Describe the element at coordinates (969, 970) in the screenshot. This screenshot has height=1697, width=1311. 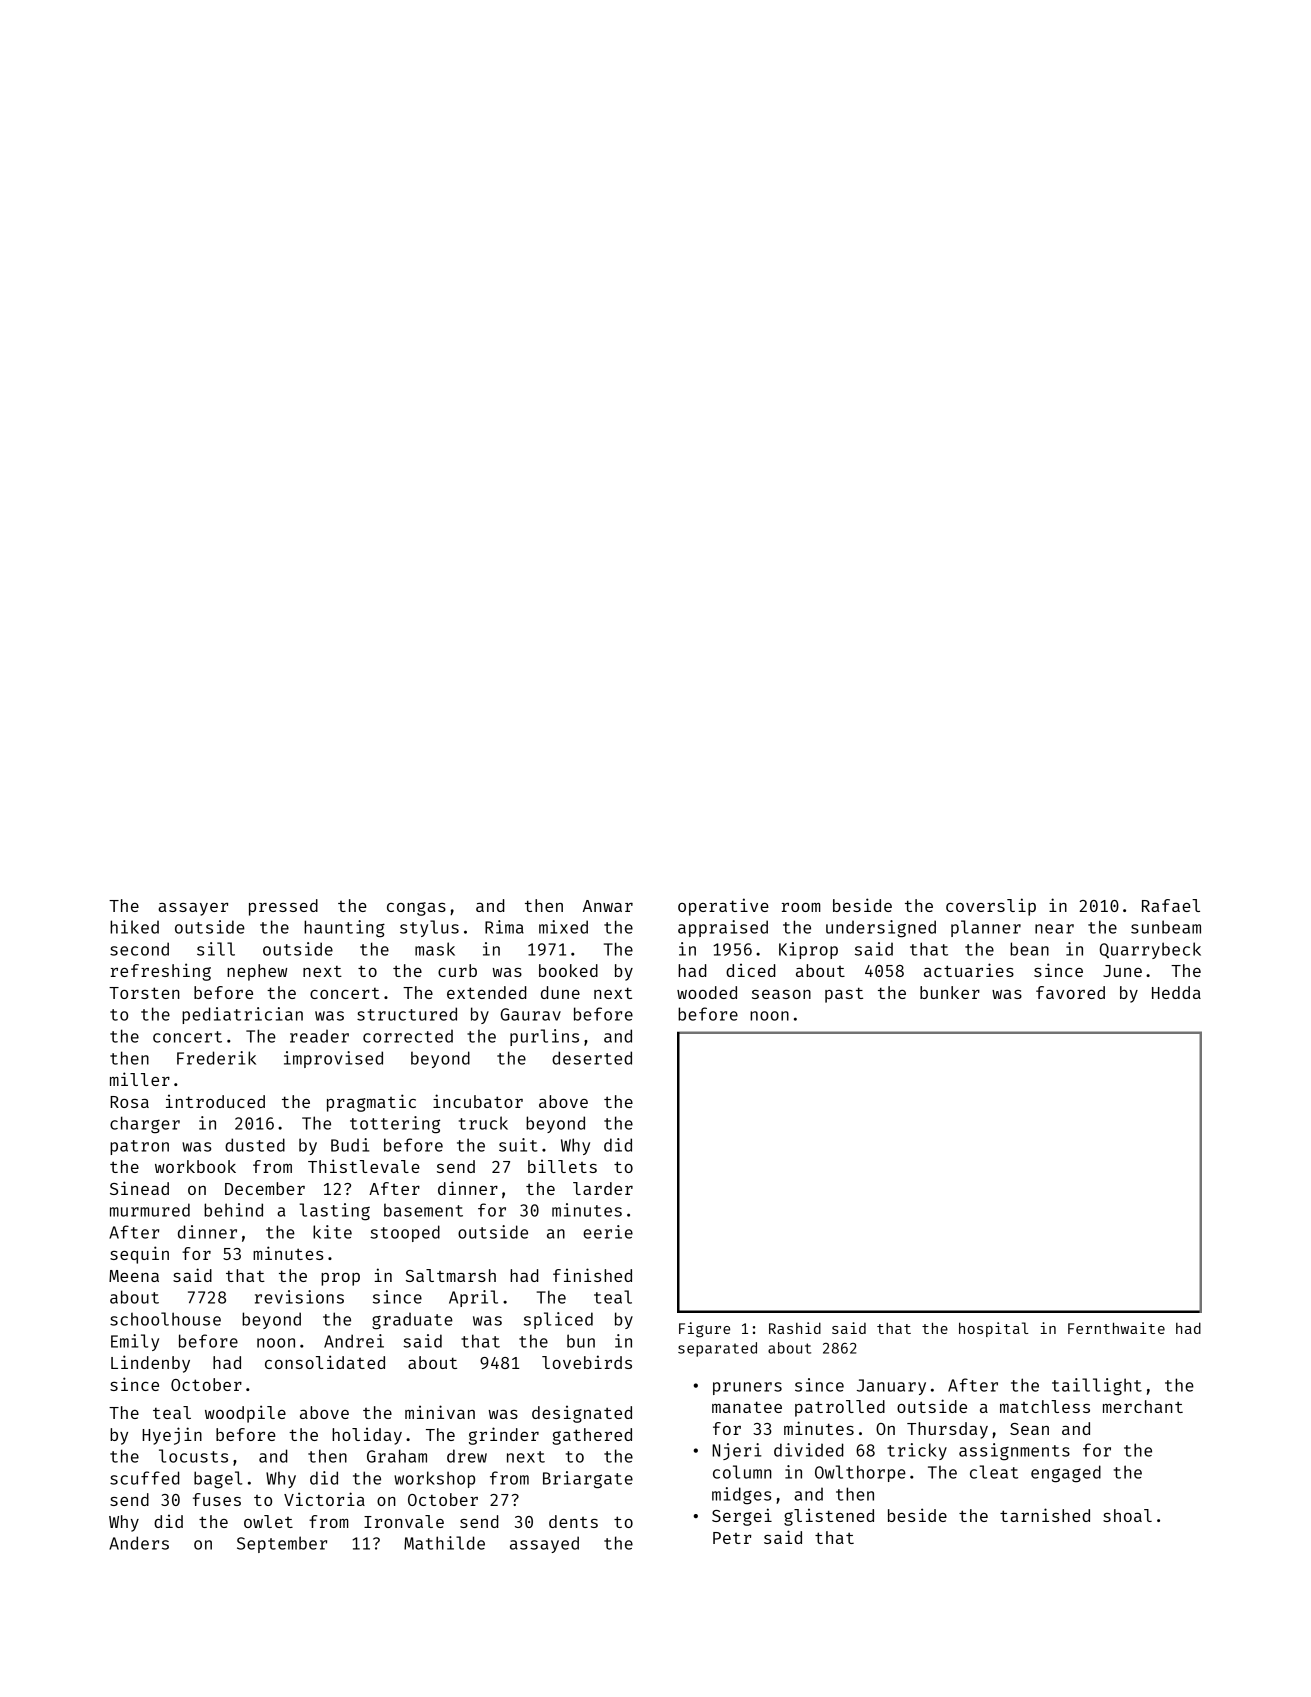
I see `actuaries` at that location.
